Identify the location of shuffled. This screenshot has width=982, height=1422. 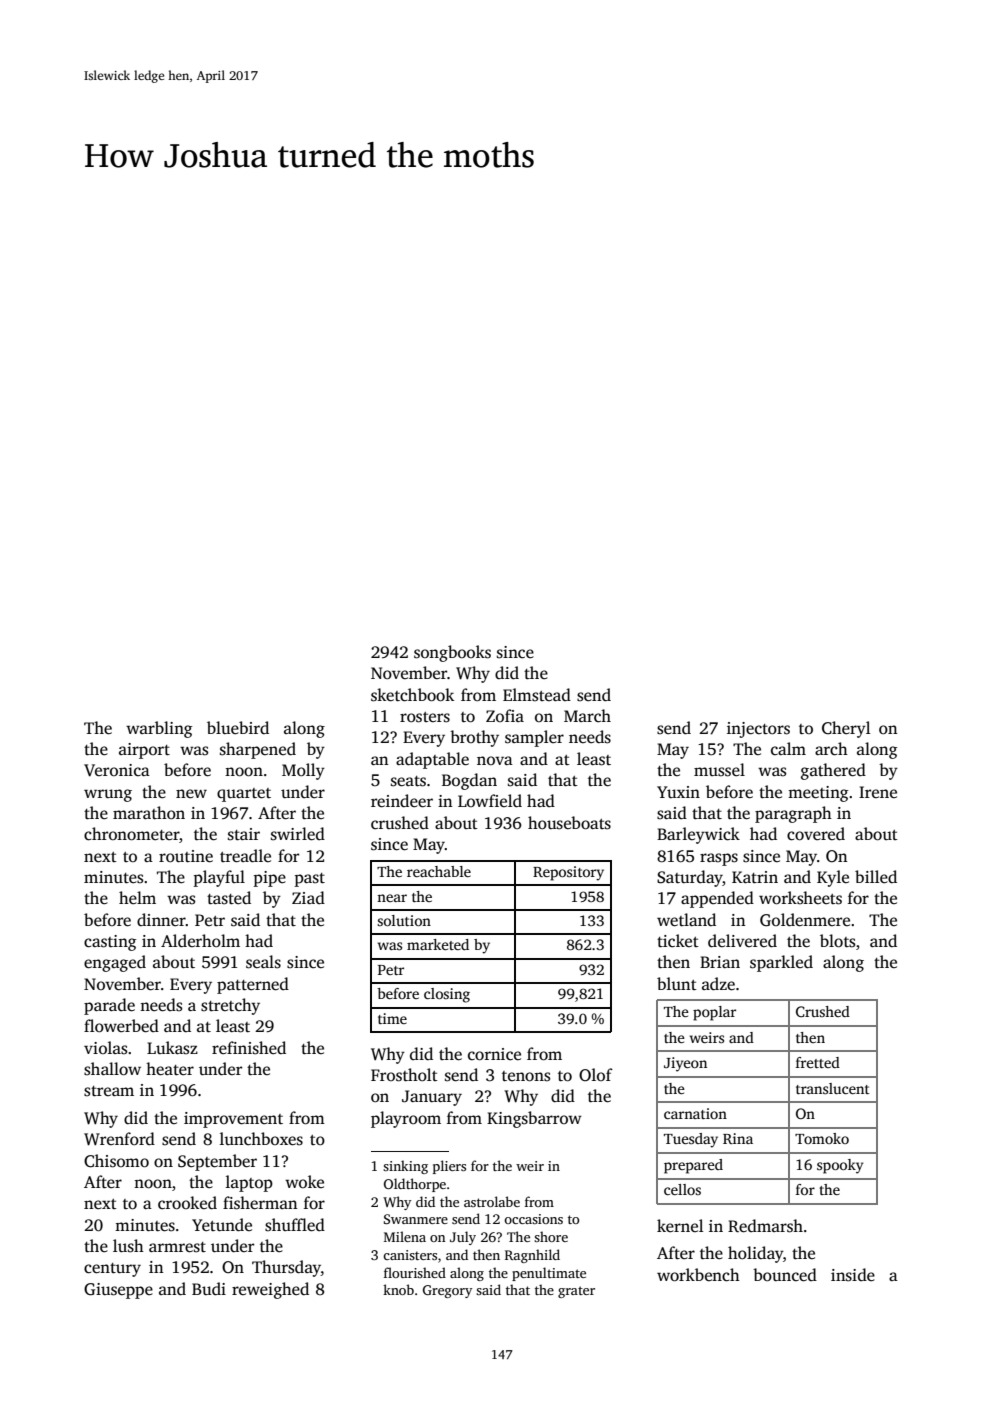
(295, 1225).
